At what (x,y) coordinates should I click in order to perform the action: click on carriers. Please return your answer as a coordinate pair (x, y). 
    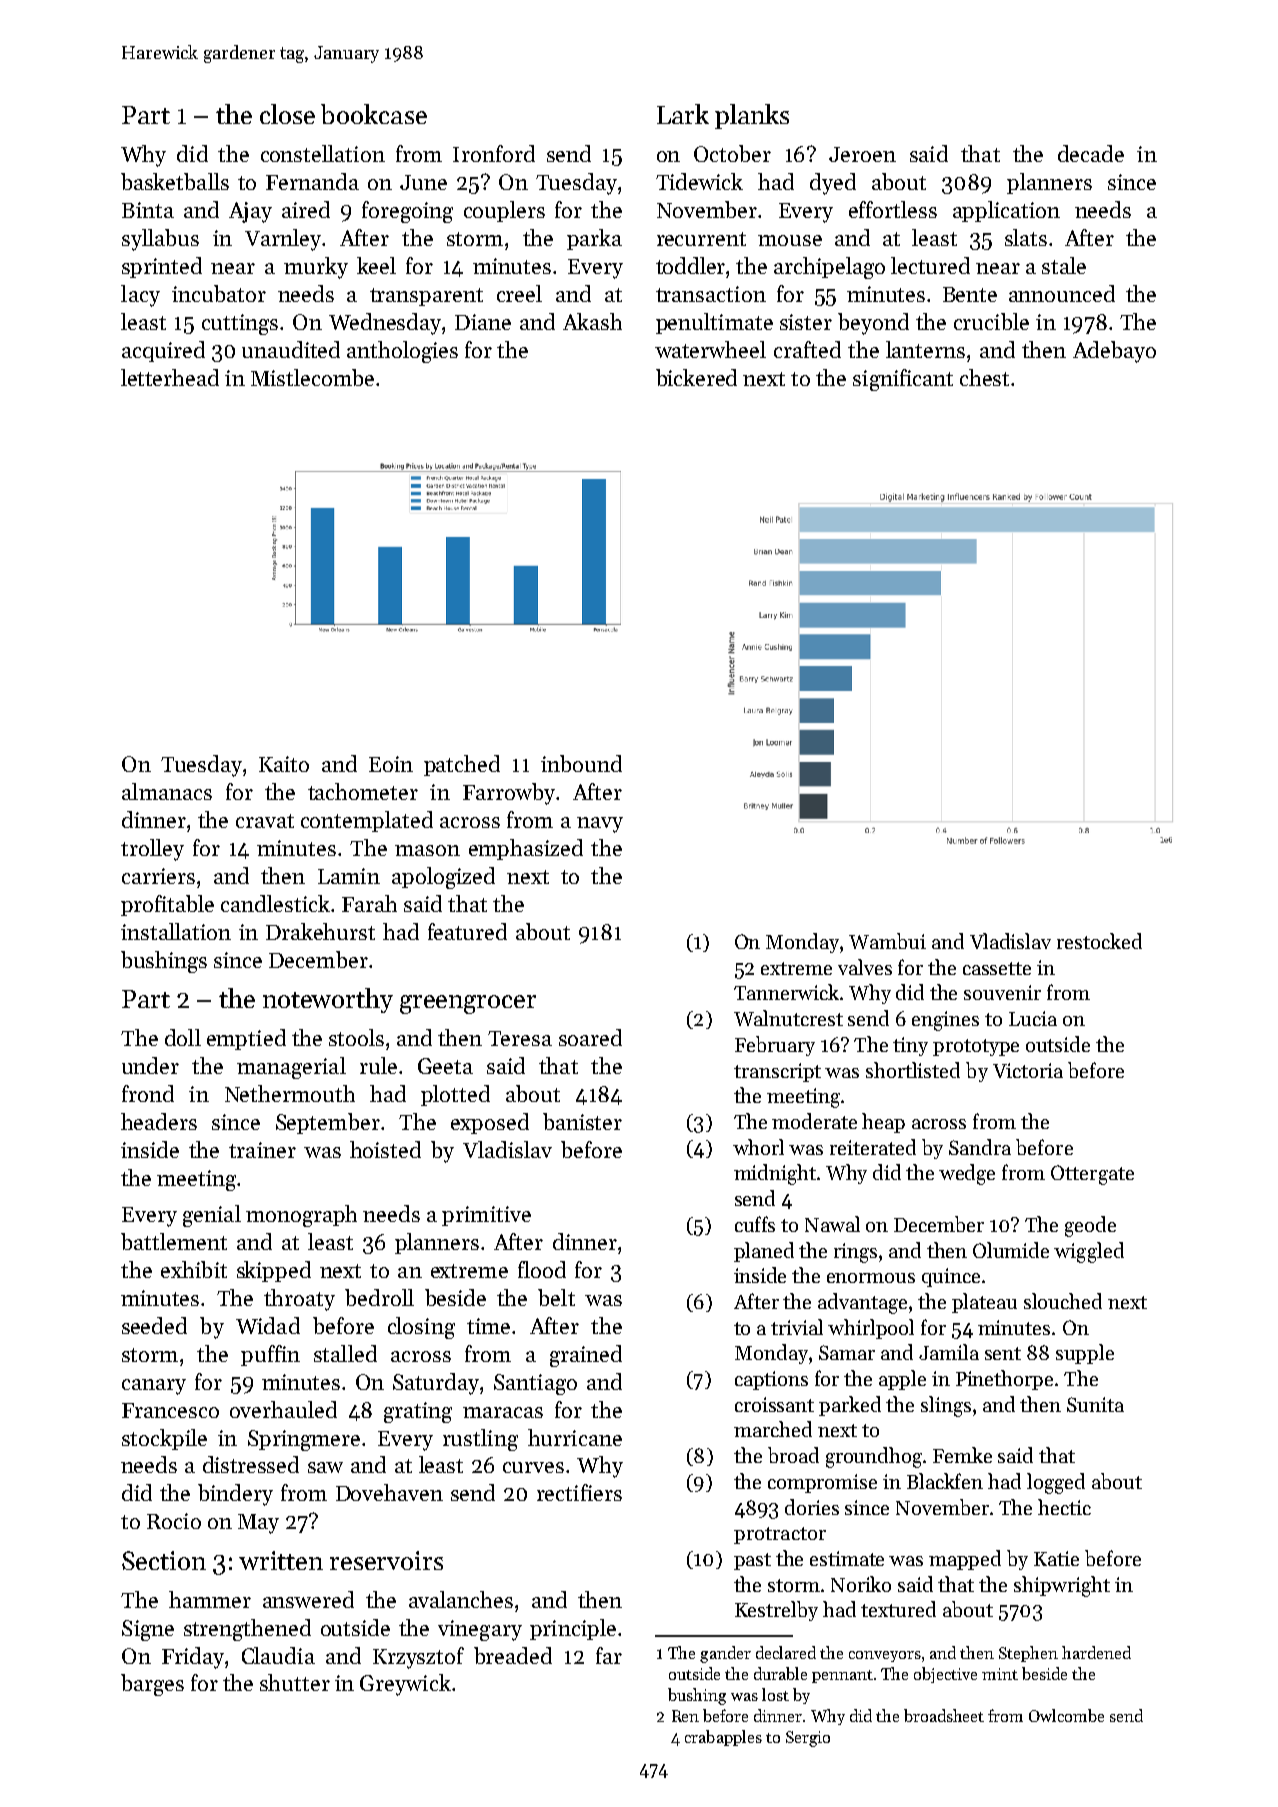
    Looking at the image, I should click on (158, 876).
